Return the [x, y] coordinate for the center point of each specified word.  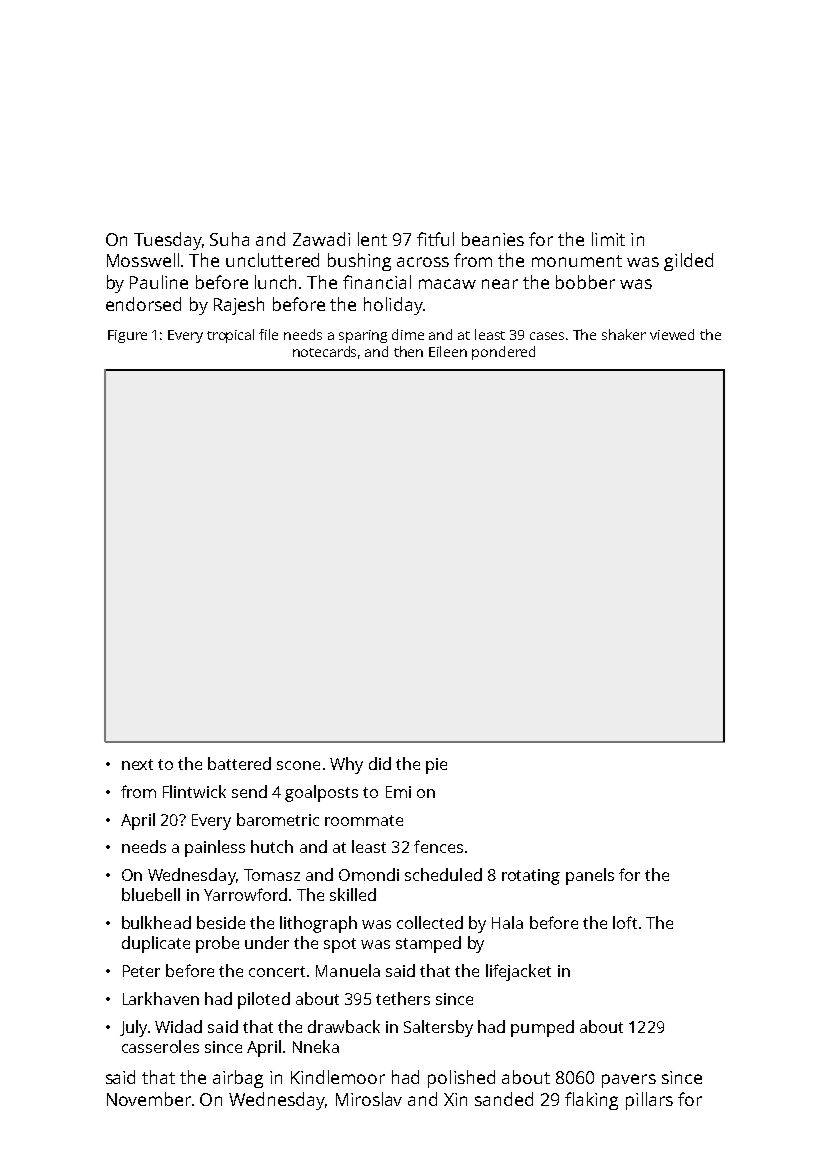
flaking [591, 1101]
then [408, 351]
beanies [493, 239]
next [137, 764]
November [149, 1099]
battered [239, 763]
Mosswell [143, 260]
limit [608, 239]
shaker [624, 334]
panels [590, 876]
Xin [455, 1099]
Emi [398, 792]
